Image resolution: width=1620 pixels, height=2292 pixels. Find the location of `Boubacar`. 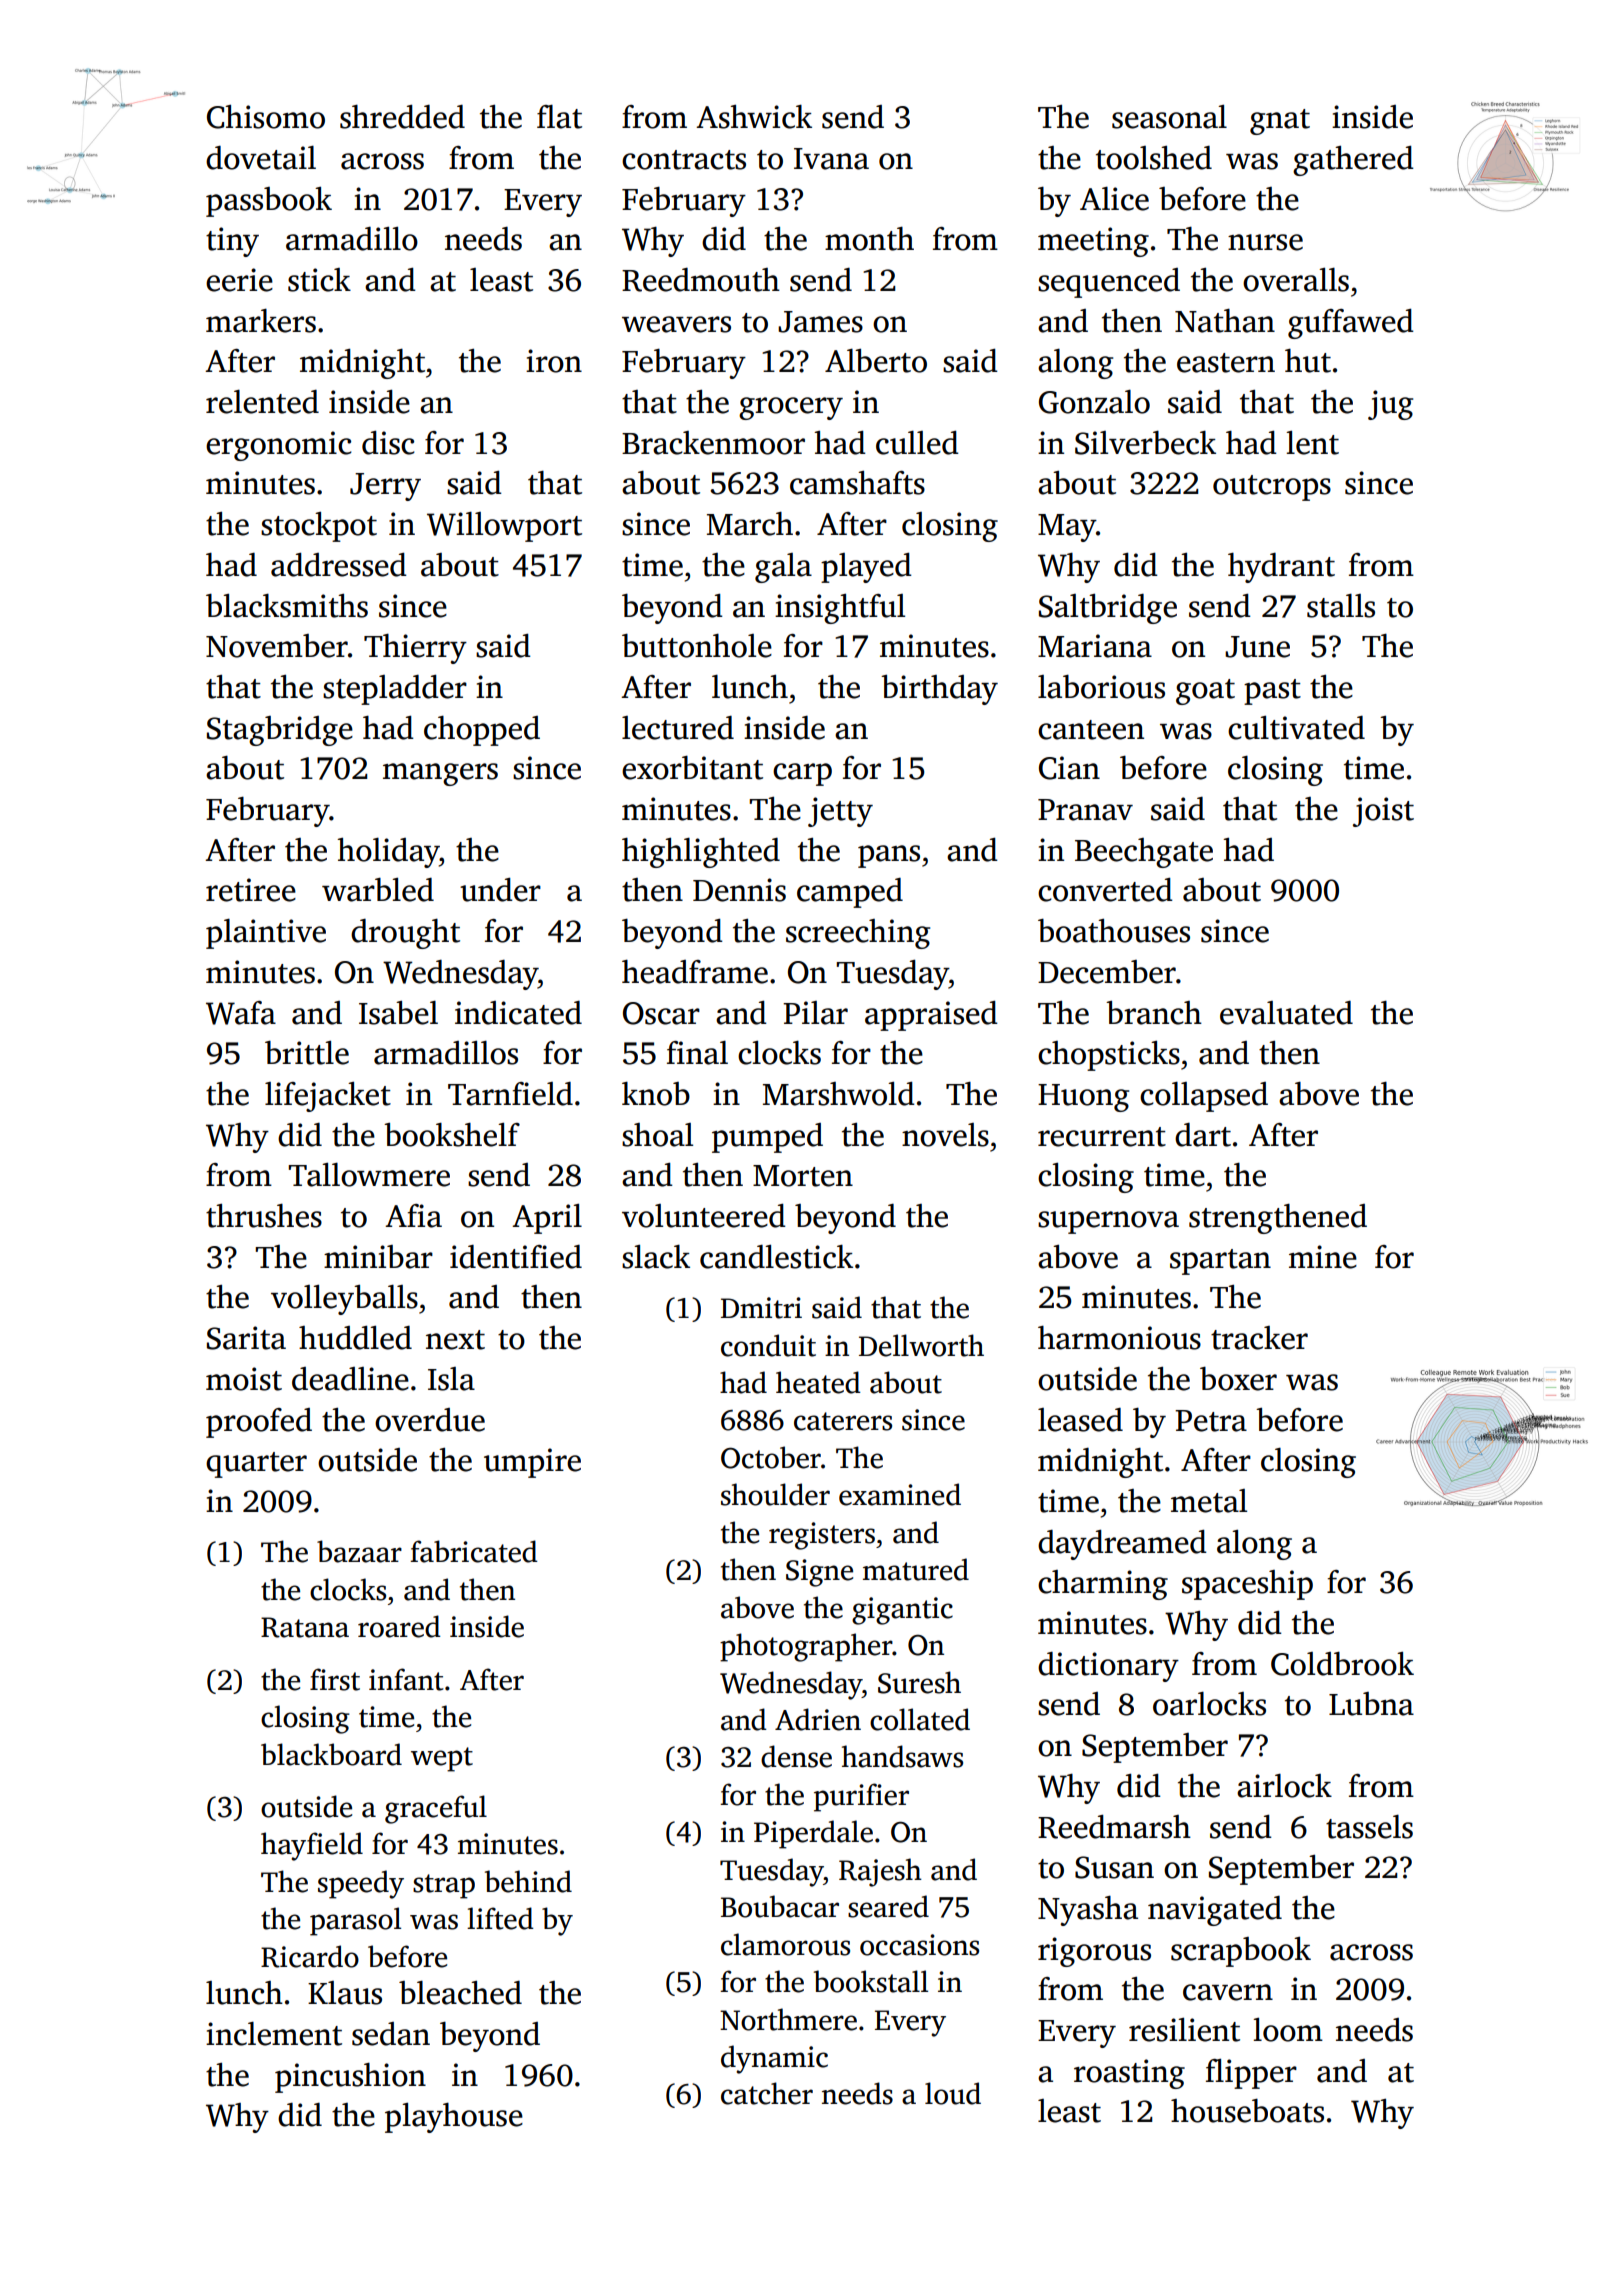

Boubacar is located at coordinates (780, 1906).
